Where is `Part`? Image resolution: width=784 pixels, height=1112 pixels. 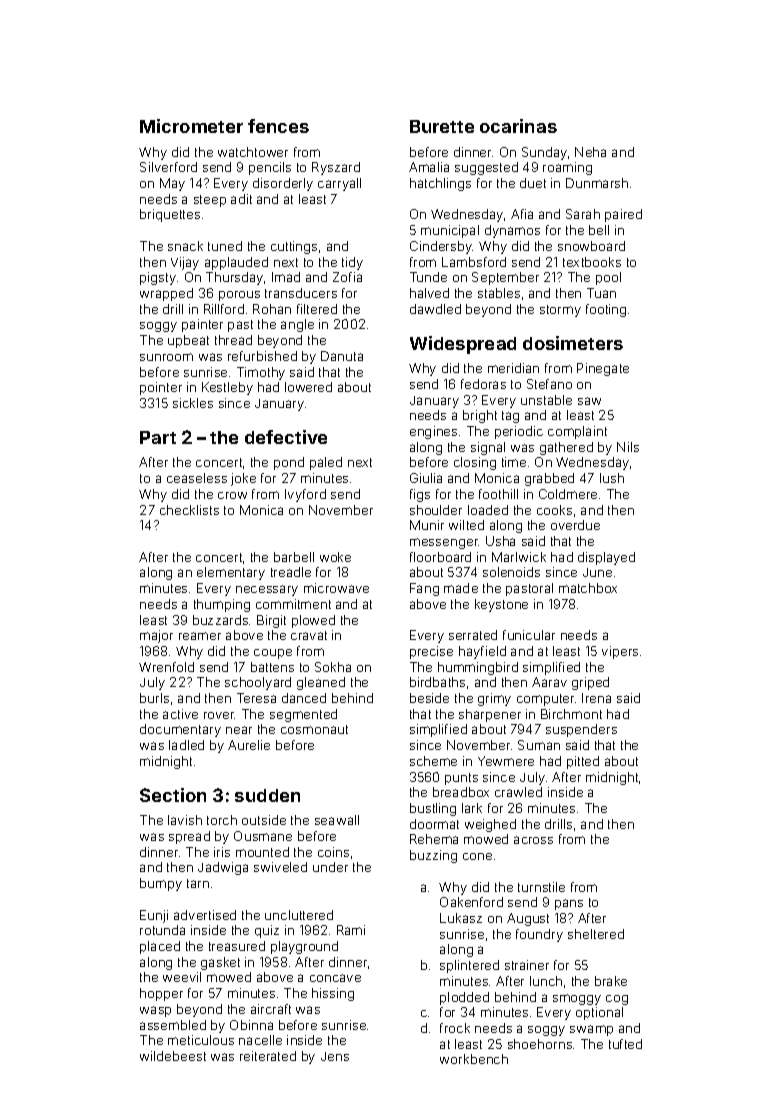 Part is located at coordinates (158, 437).
